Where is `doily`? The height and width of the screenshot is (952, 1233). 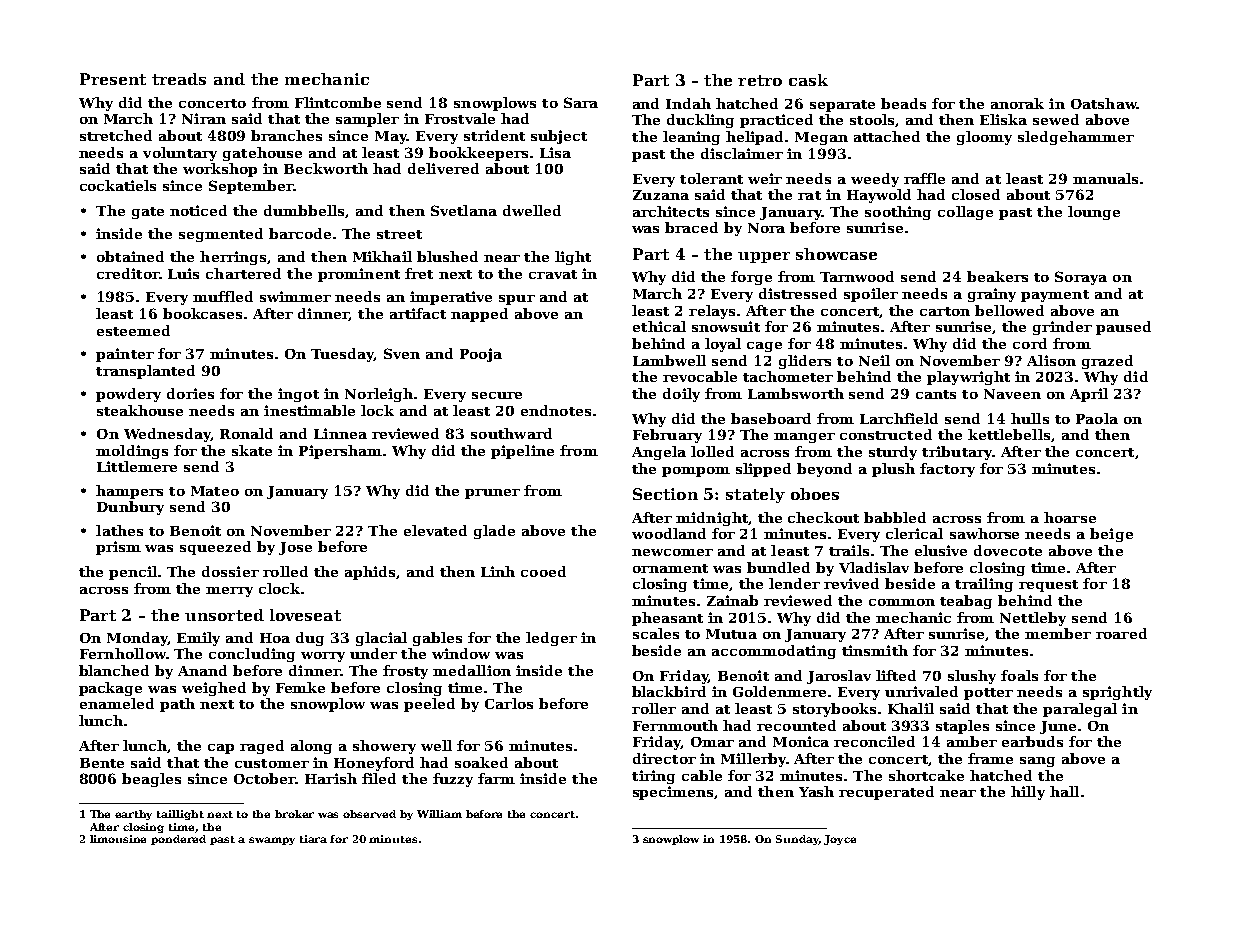 doily is located at coordinates (681, 395).
